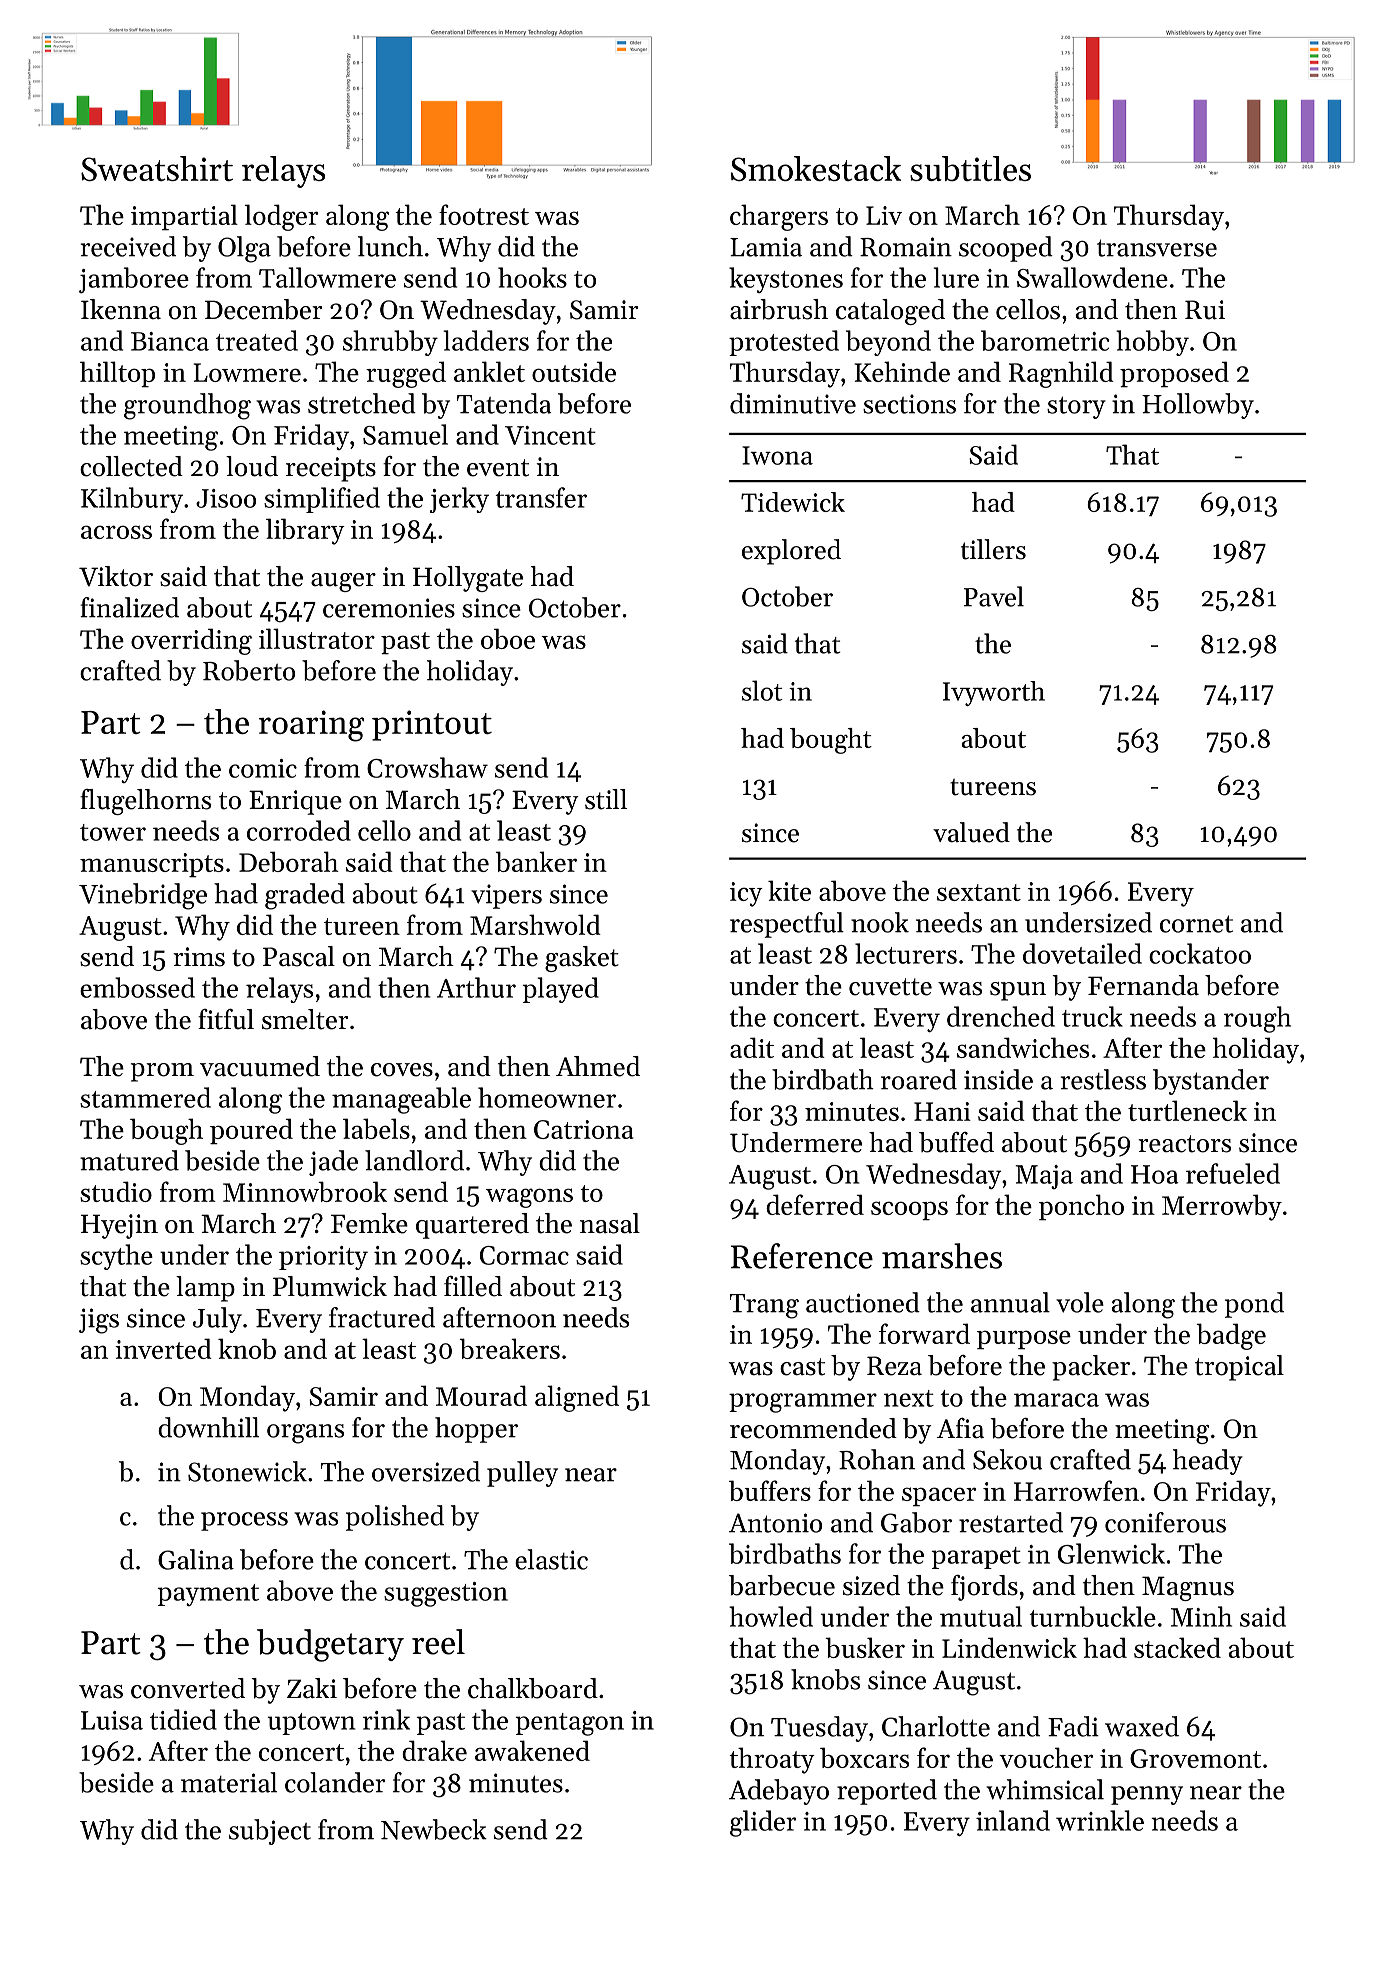 This screenshot has width=1386, height=1969. Describe the element at coordinates (1239, 1368) in the screenshot. I see `tropical` at that location.
